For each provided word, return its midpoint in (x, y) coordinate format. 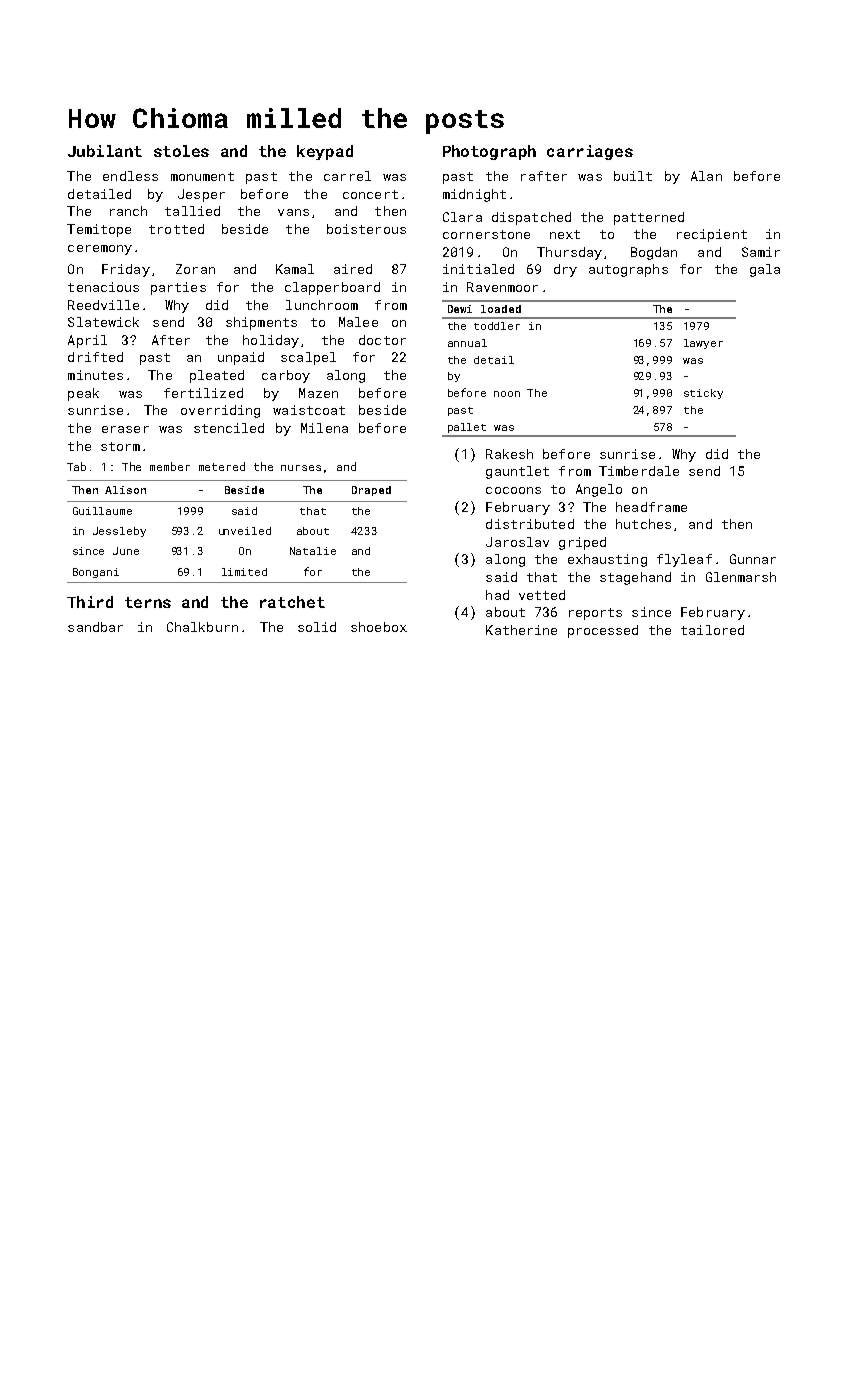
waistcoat (309, 410)
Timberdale (639, 471)
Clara (462, 217)
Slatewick (103, 322)
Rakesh (509, 454)
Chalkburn (202, 627)
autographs (628, 270)
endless (130, 176)
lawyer (703, 344)
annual (467, 343)
